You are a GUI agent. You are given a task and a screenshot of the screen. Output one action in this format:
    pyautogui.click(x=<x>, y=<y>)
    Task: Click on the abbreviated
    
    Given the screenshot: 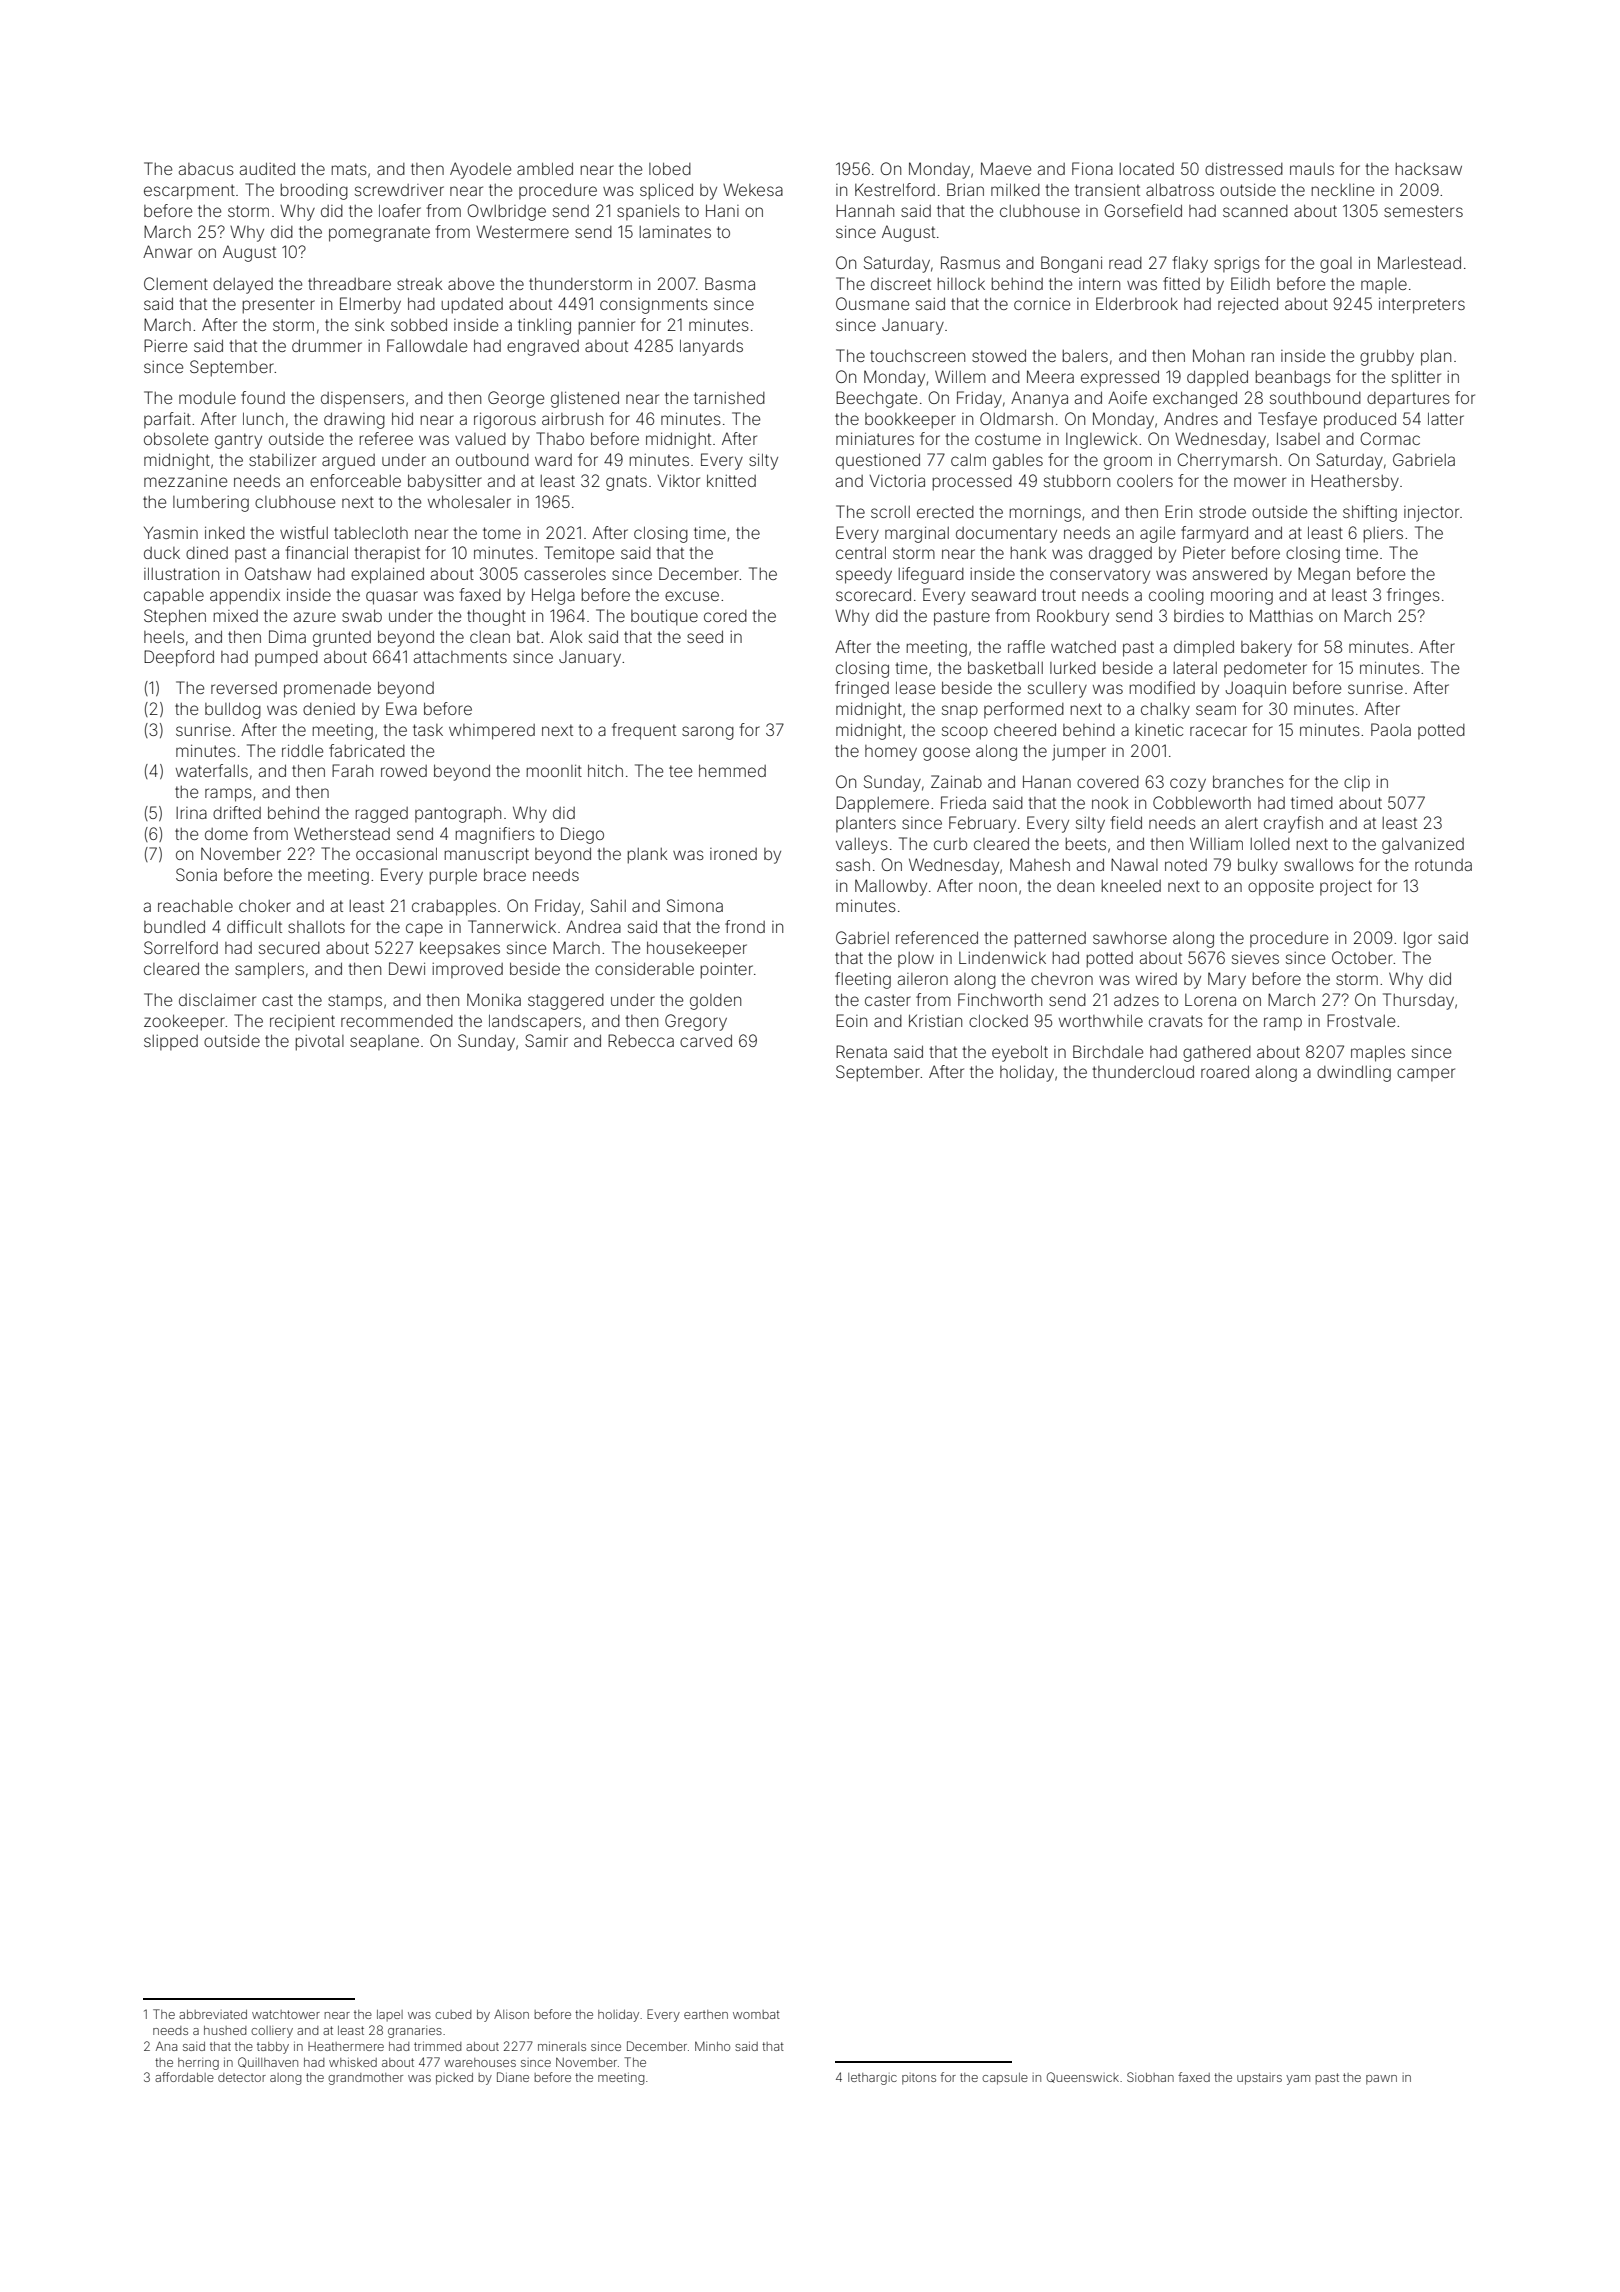 What is the action you would take?
    pyautogui.click(x=213, y=2014)
